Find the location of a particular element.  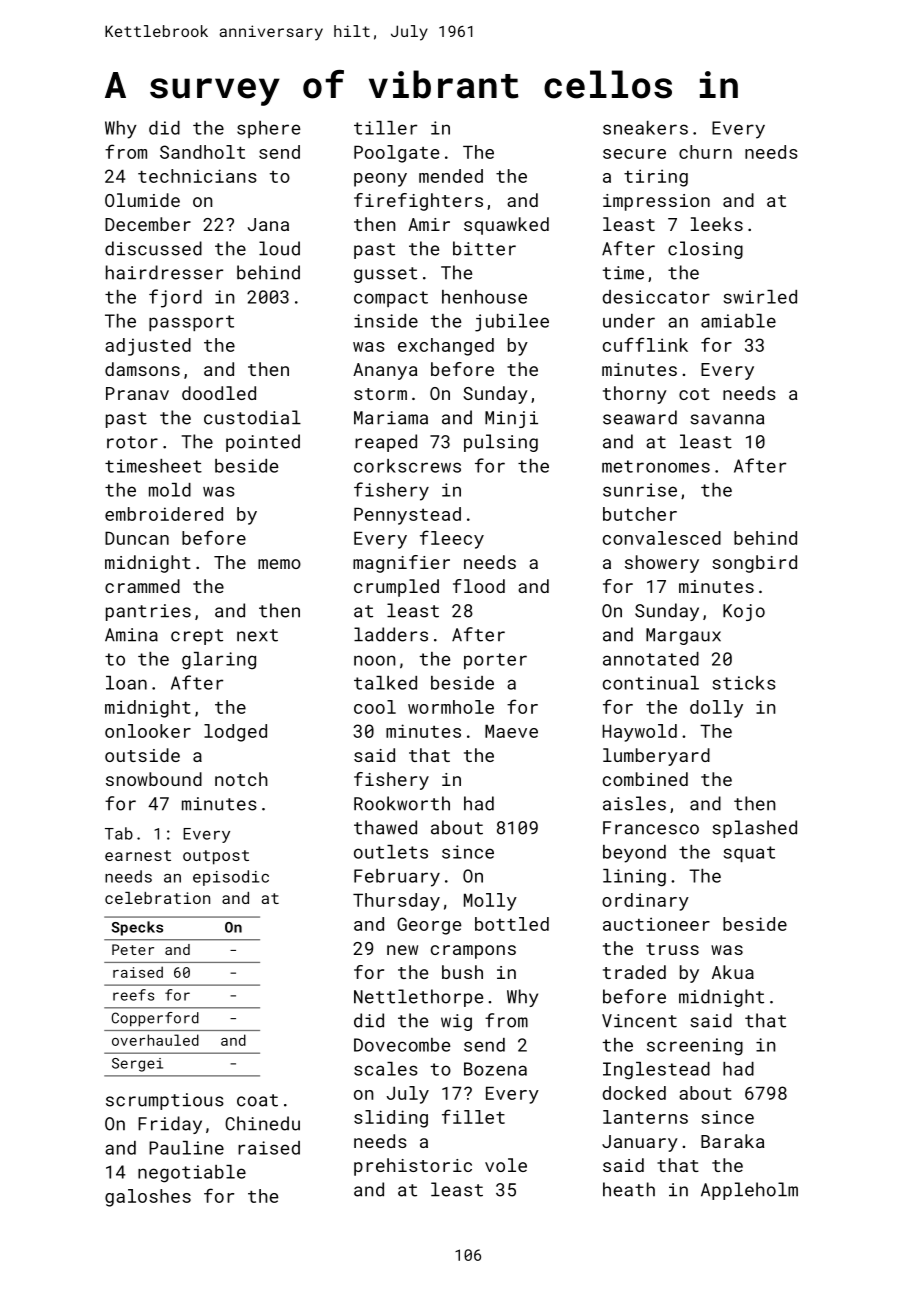

vole is located at coordinates (506, 1165).
